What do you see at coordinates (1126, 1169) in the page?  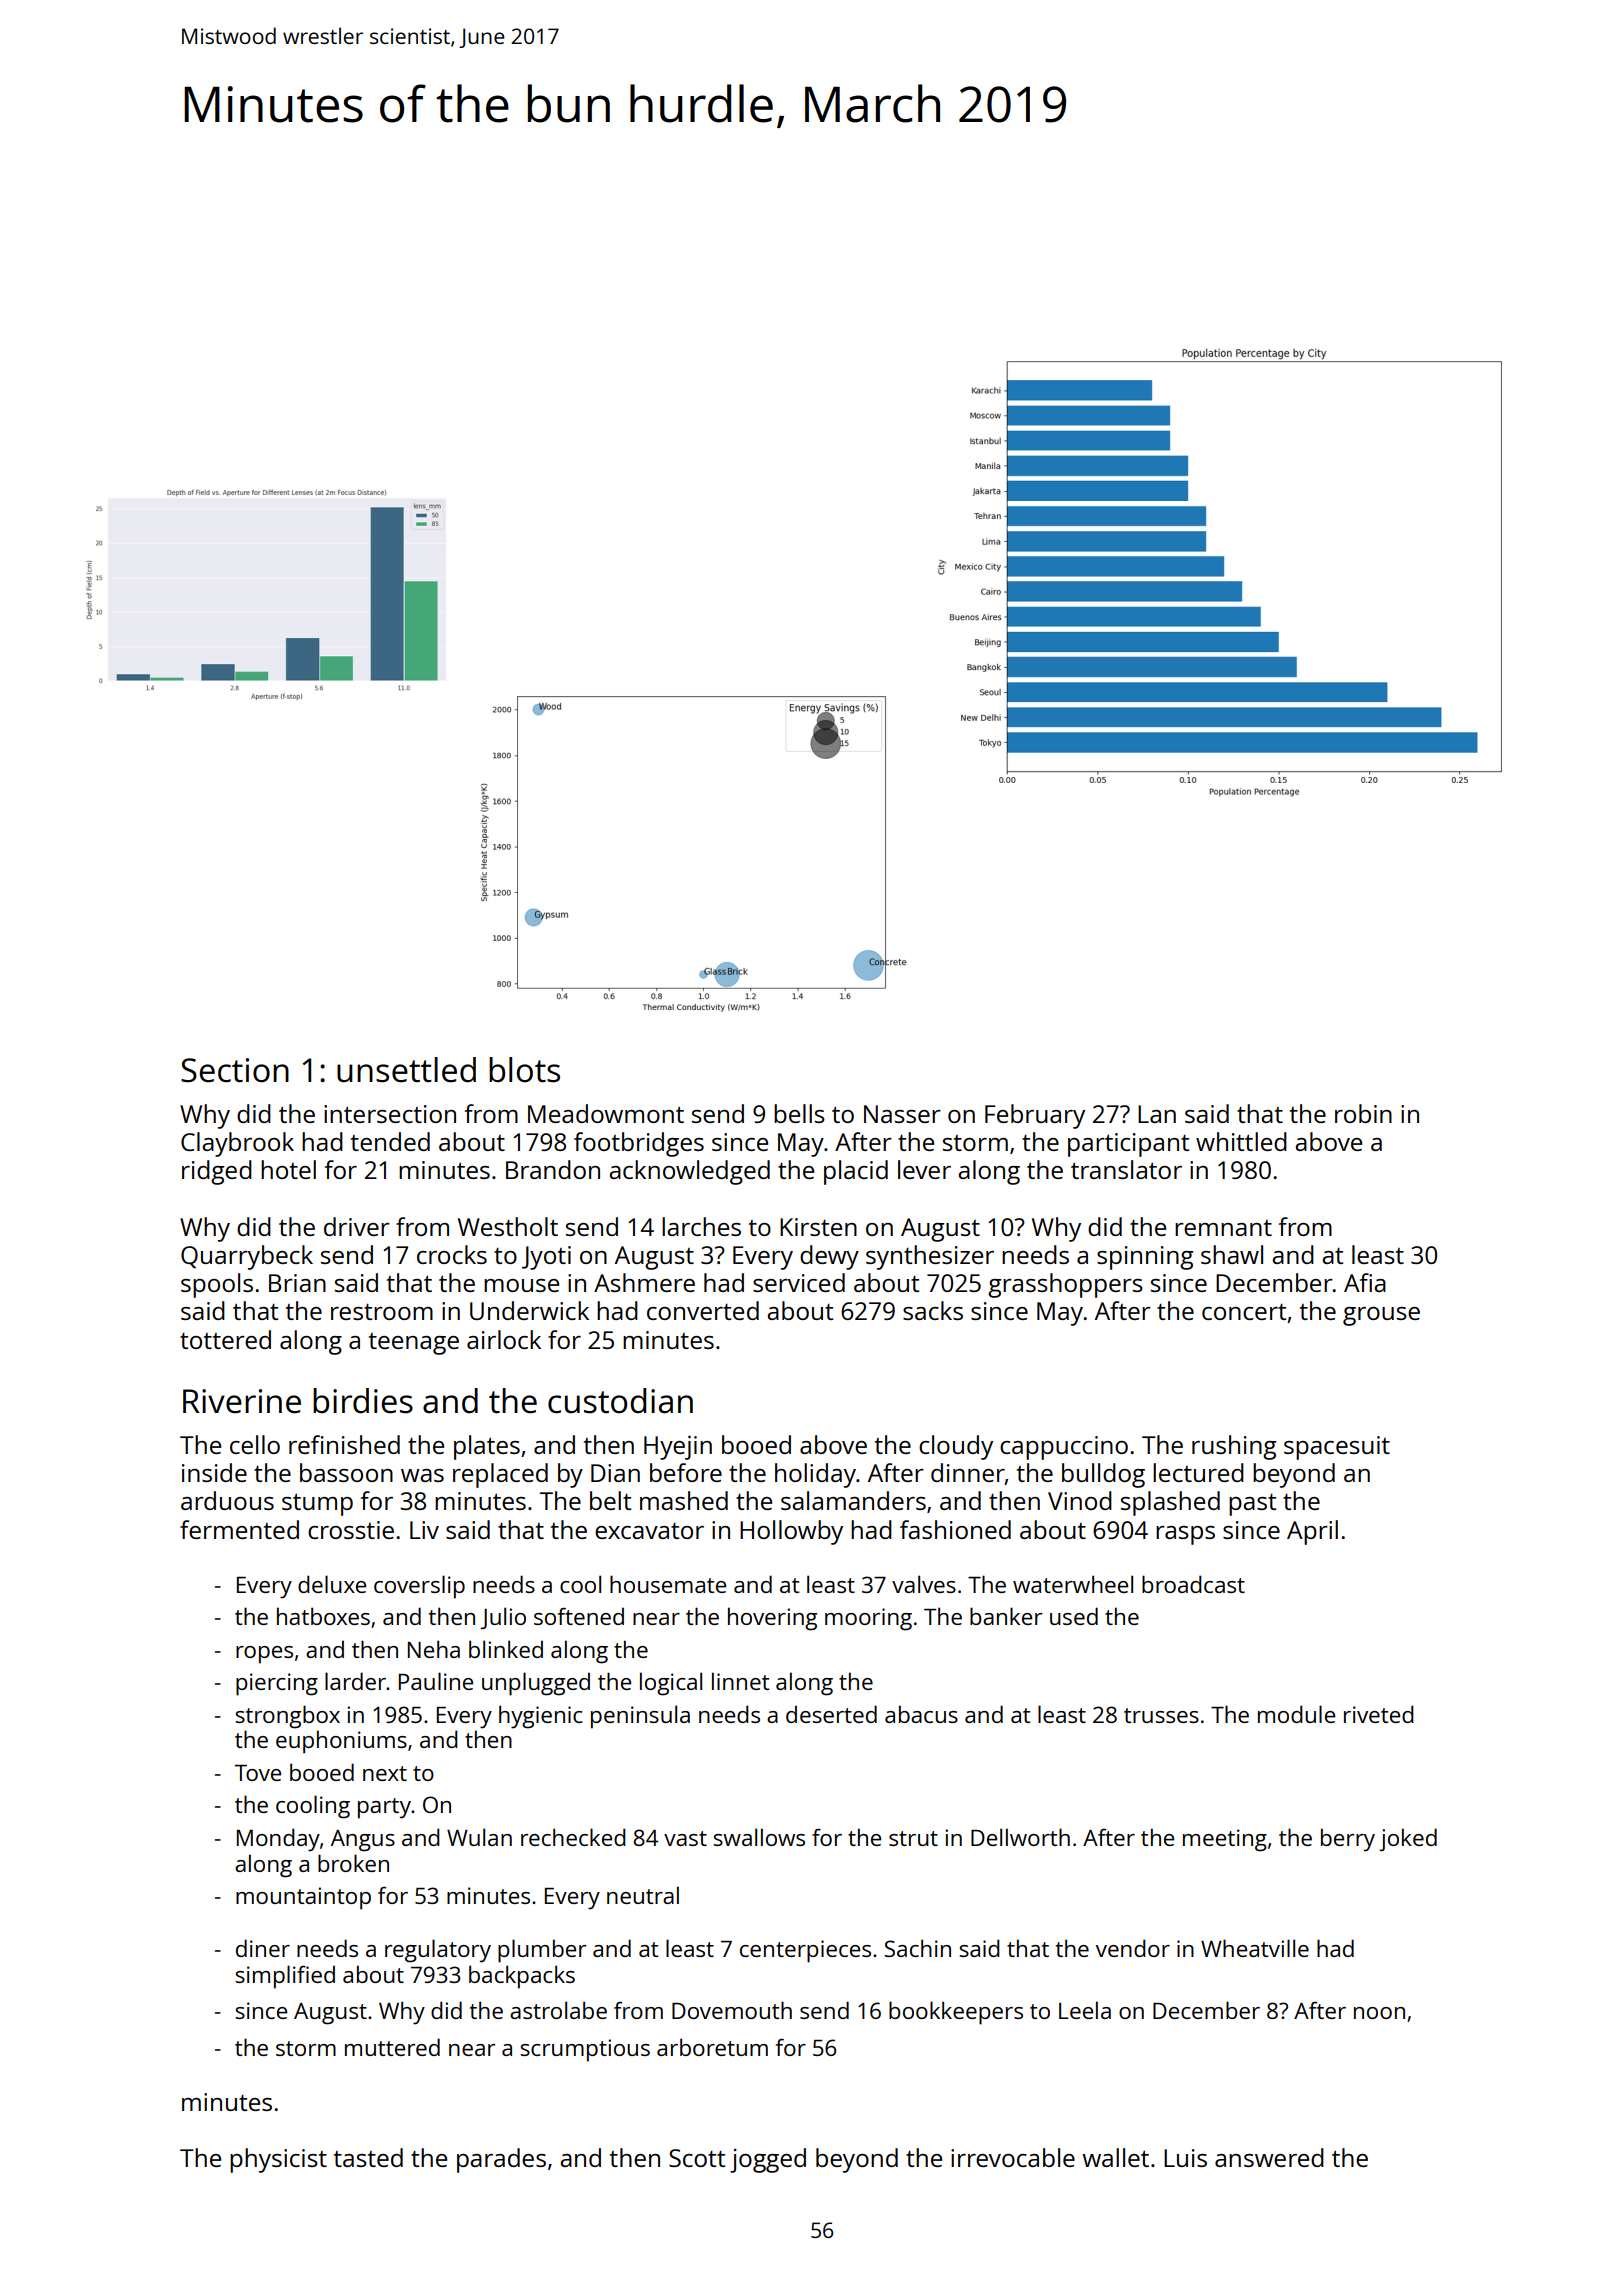 I see `translator` at bounding box center [1126, 1169].
